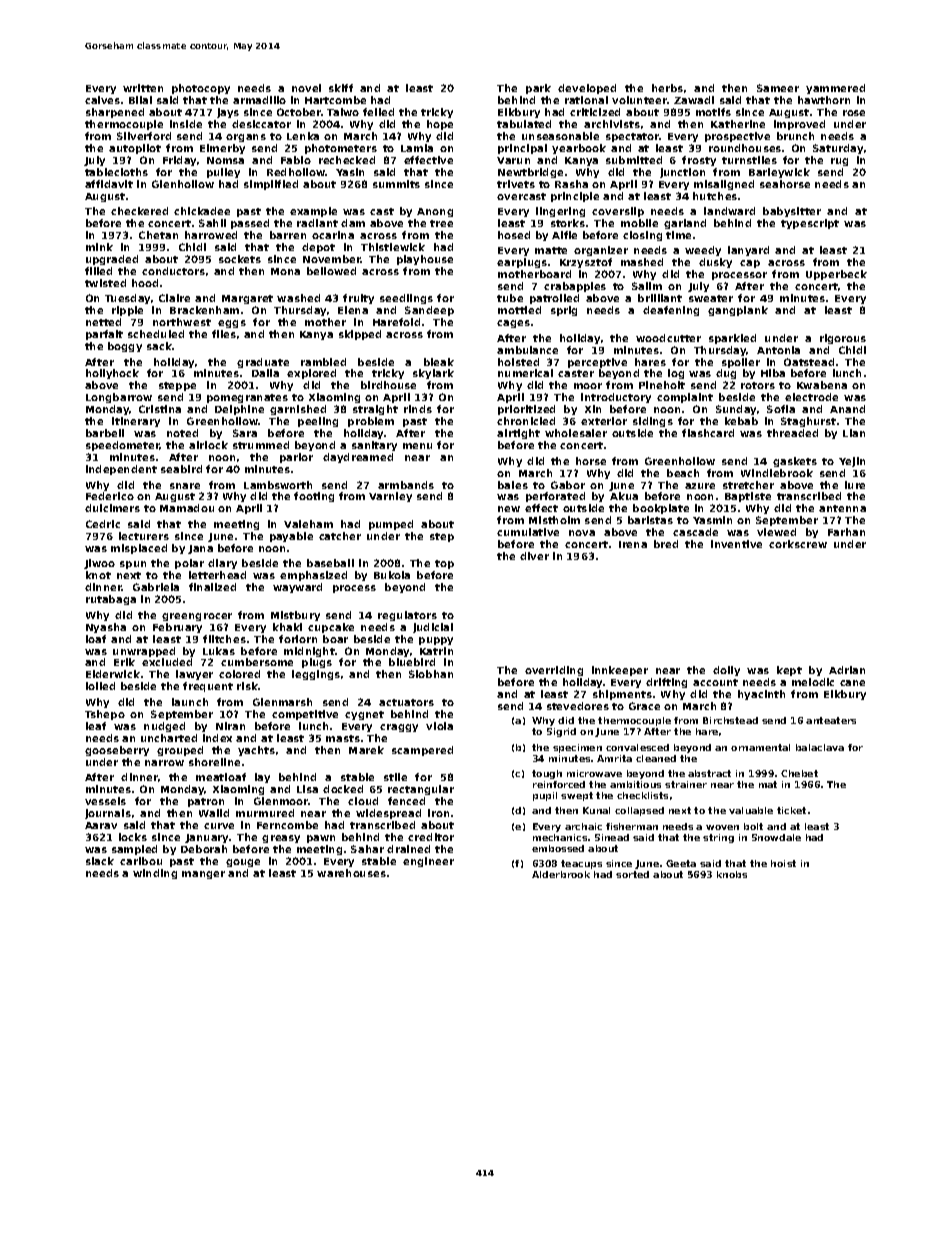  What do you see at coordinates (839, 162) in the page?
I see `rug` at bounding box center [839, 162].
